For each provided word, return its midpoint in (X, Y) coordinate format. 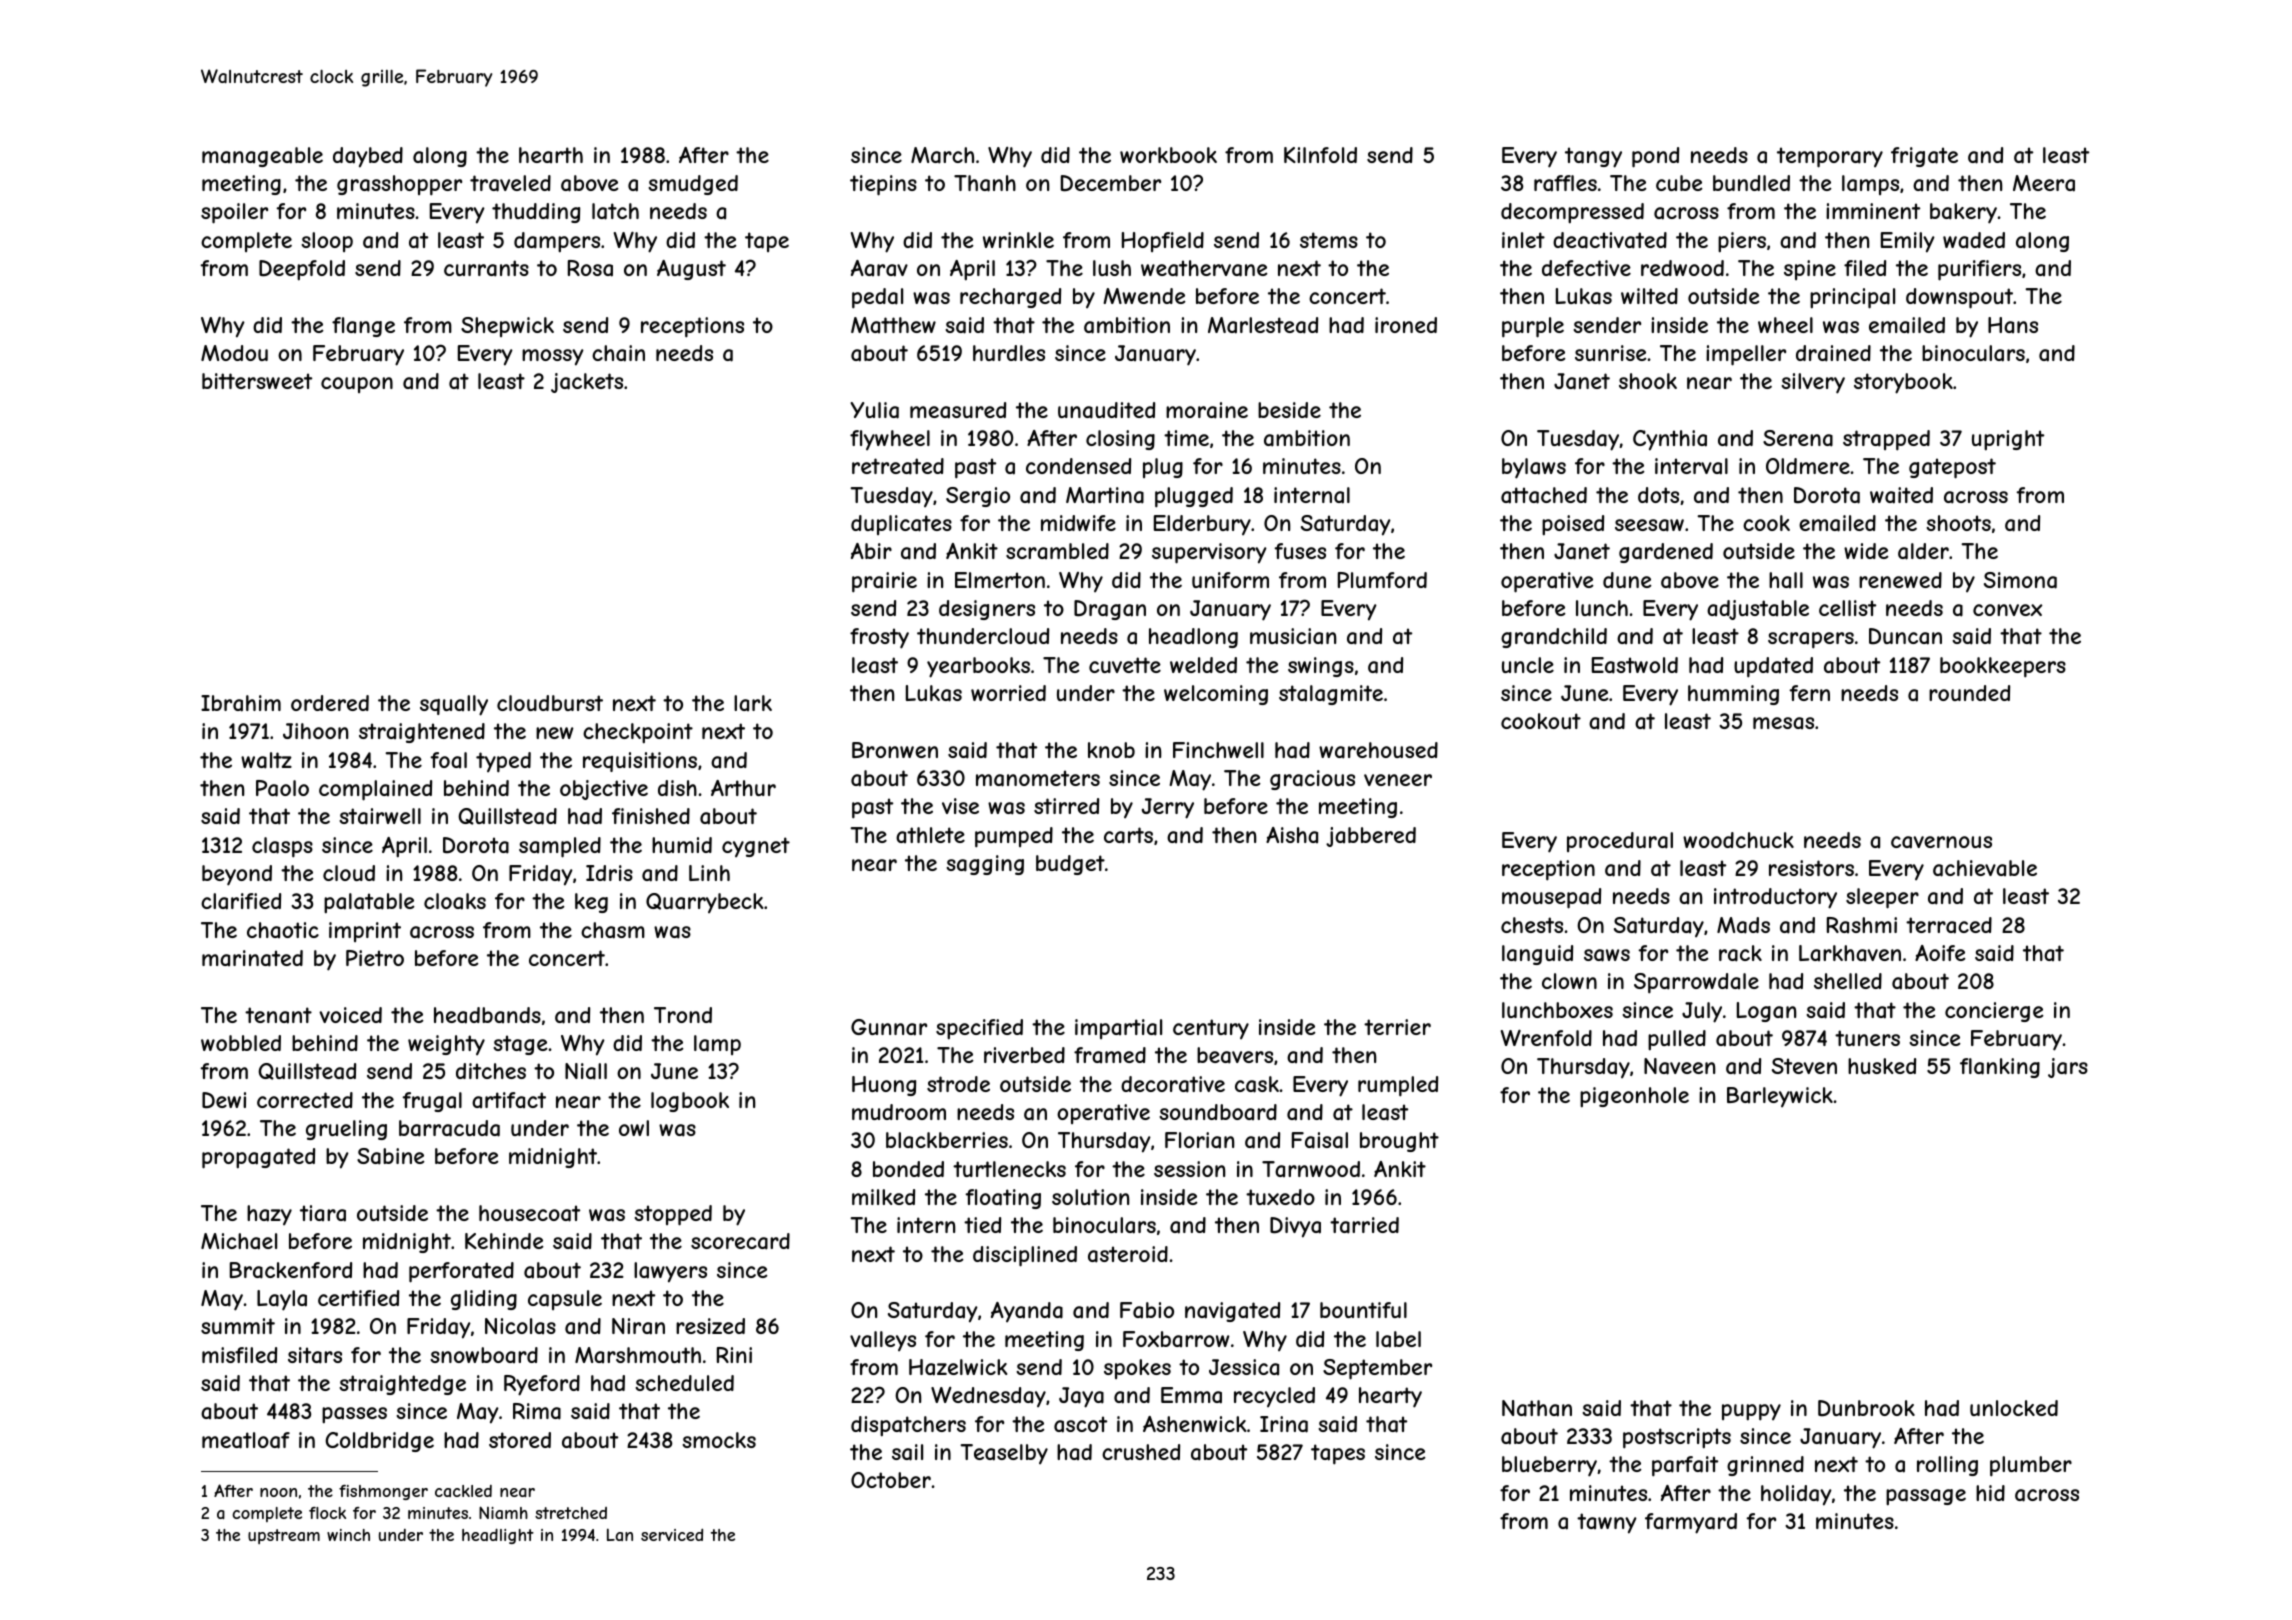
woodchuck (1738, 840)
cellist (1847, 608)
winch (348, 1535)
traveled (510, 183)
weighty (446, 1045)
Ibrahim (241, 703)
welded (1203, 665)
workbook (1168, 155)
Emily (1908, 242)
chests (1532, 925)
